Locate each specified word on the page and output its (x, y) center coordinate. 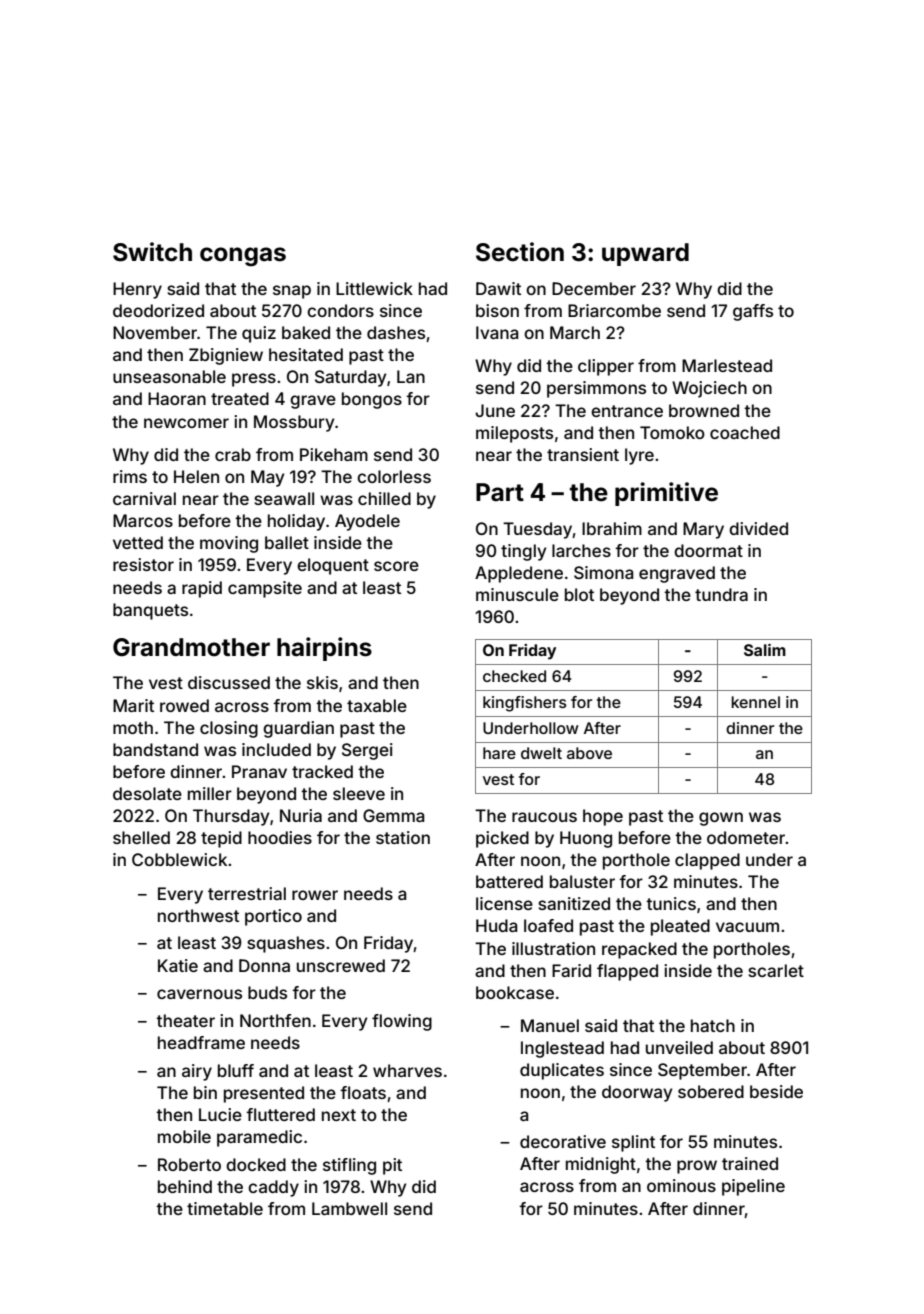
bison (497, 310)
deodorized (158, 310)
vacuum (747, 927)
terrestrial (247, 893)
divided (758, 528)
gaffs (753, 312)
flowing (402, 1022)
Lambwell (349, 1208)
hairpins (324, 649)
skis (322, 682)
